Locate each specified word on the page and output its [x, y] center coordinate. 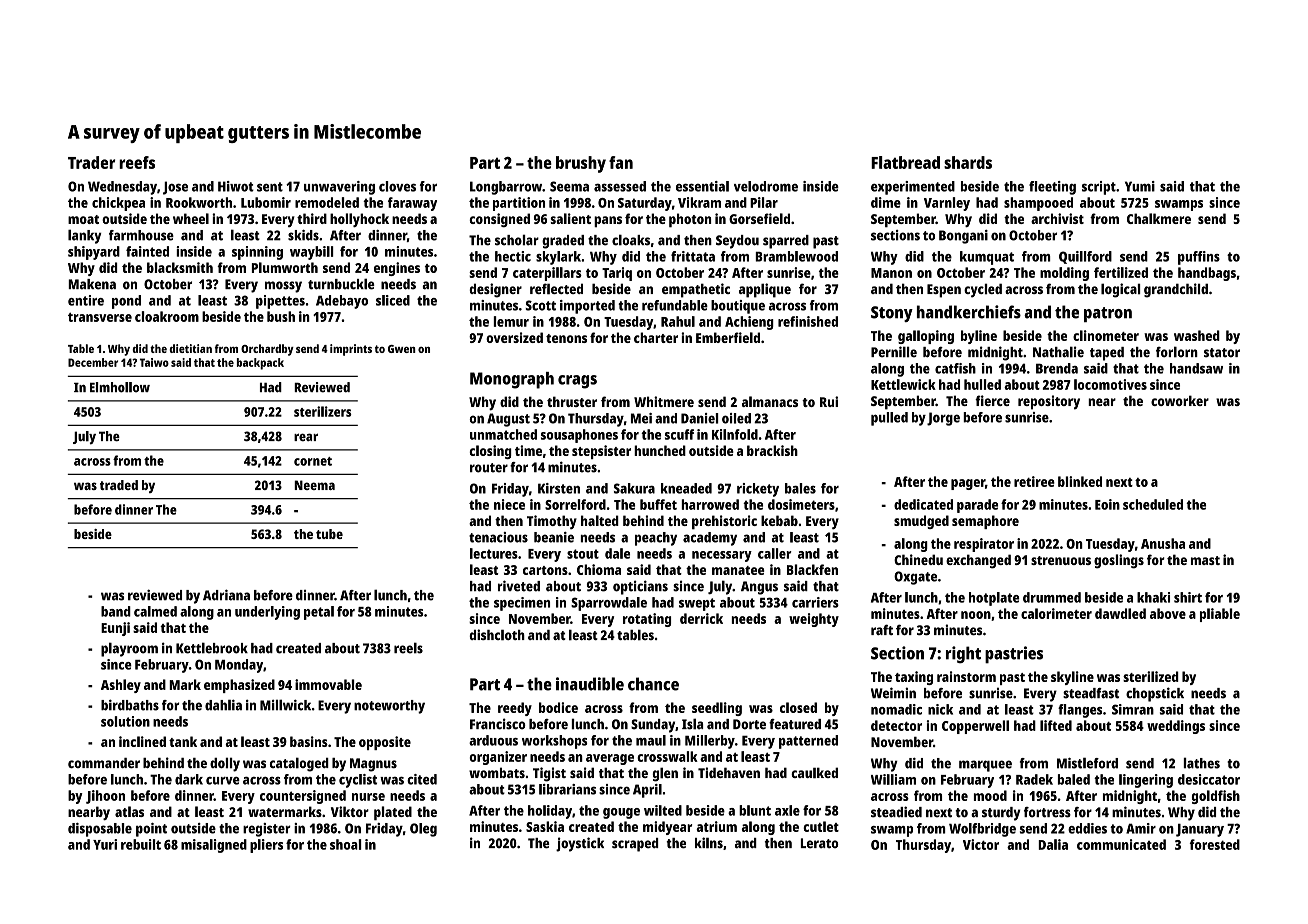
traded [119, 485]
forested [1215, 844]
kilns [709, 843]
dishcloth [497, 635]
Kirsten [559, 488]
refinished [808, 321]
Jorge [943, 419]
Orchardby [267, 350]
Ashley [121, 686]
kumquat [987, 258]
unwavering [339, 188]
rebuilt [141, 844]
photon [690, 220]
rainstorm [966, 676]
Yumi [1140, 186]
